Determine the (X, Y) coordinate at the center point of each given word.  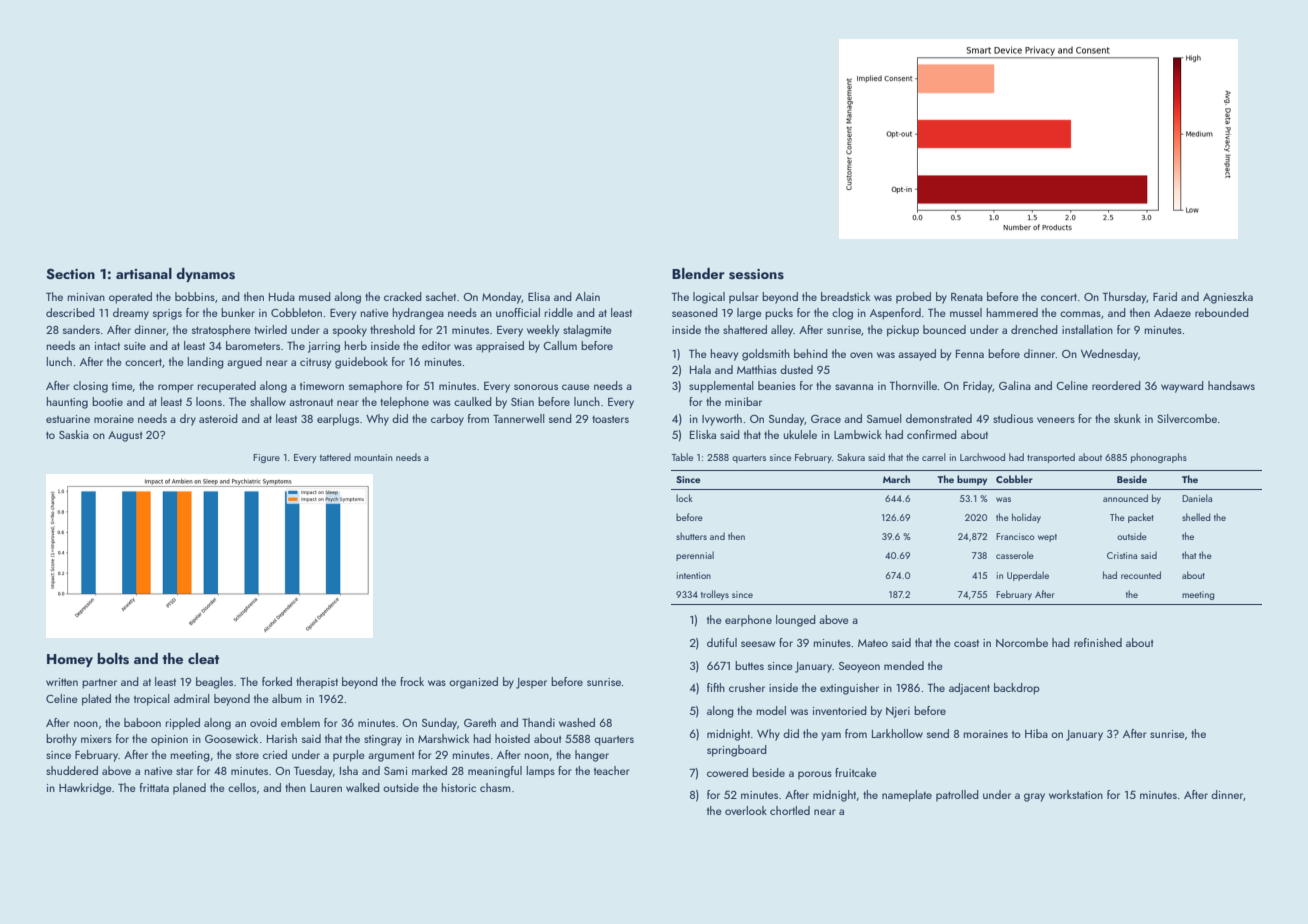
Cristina (1122, 555)
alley (782, 331)
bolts (113, 659)
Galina (1015, 385)
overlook (746, 810)
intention (694, 575)
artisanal (144, 274)
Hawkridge (85, 789)
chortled (790, 810)
